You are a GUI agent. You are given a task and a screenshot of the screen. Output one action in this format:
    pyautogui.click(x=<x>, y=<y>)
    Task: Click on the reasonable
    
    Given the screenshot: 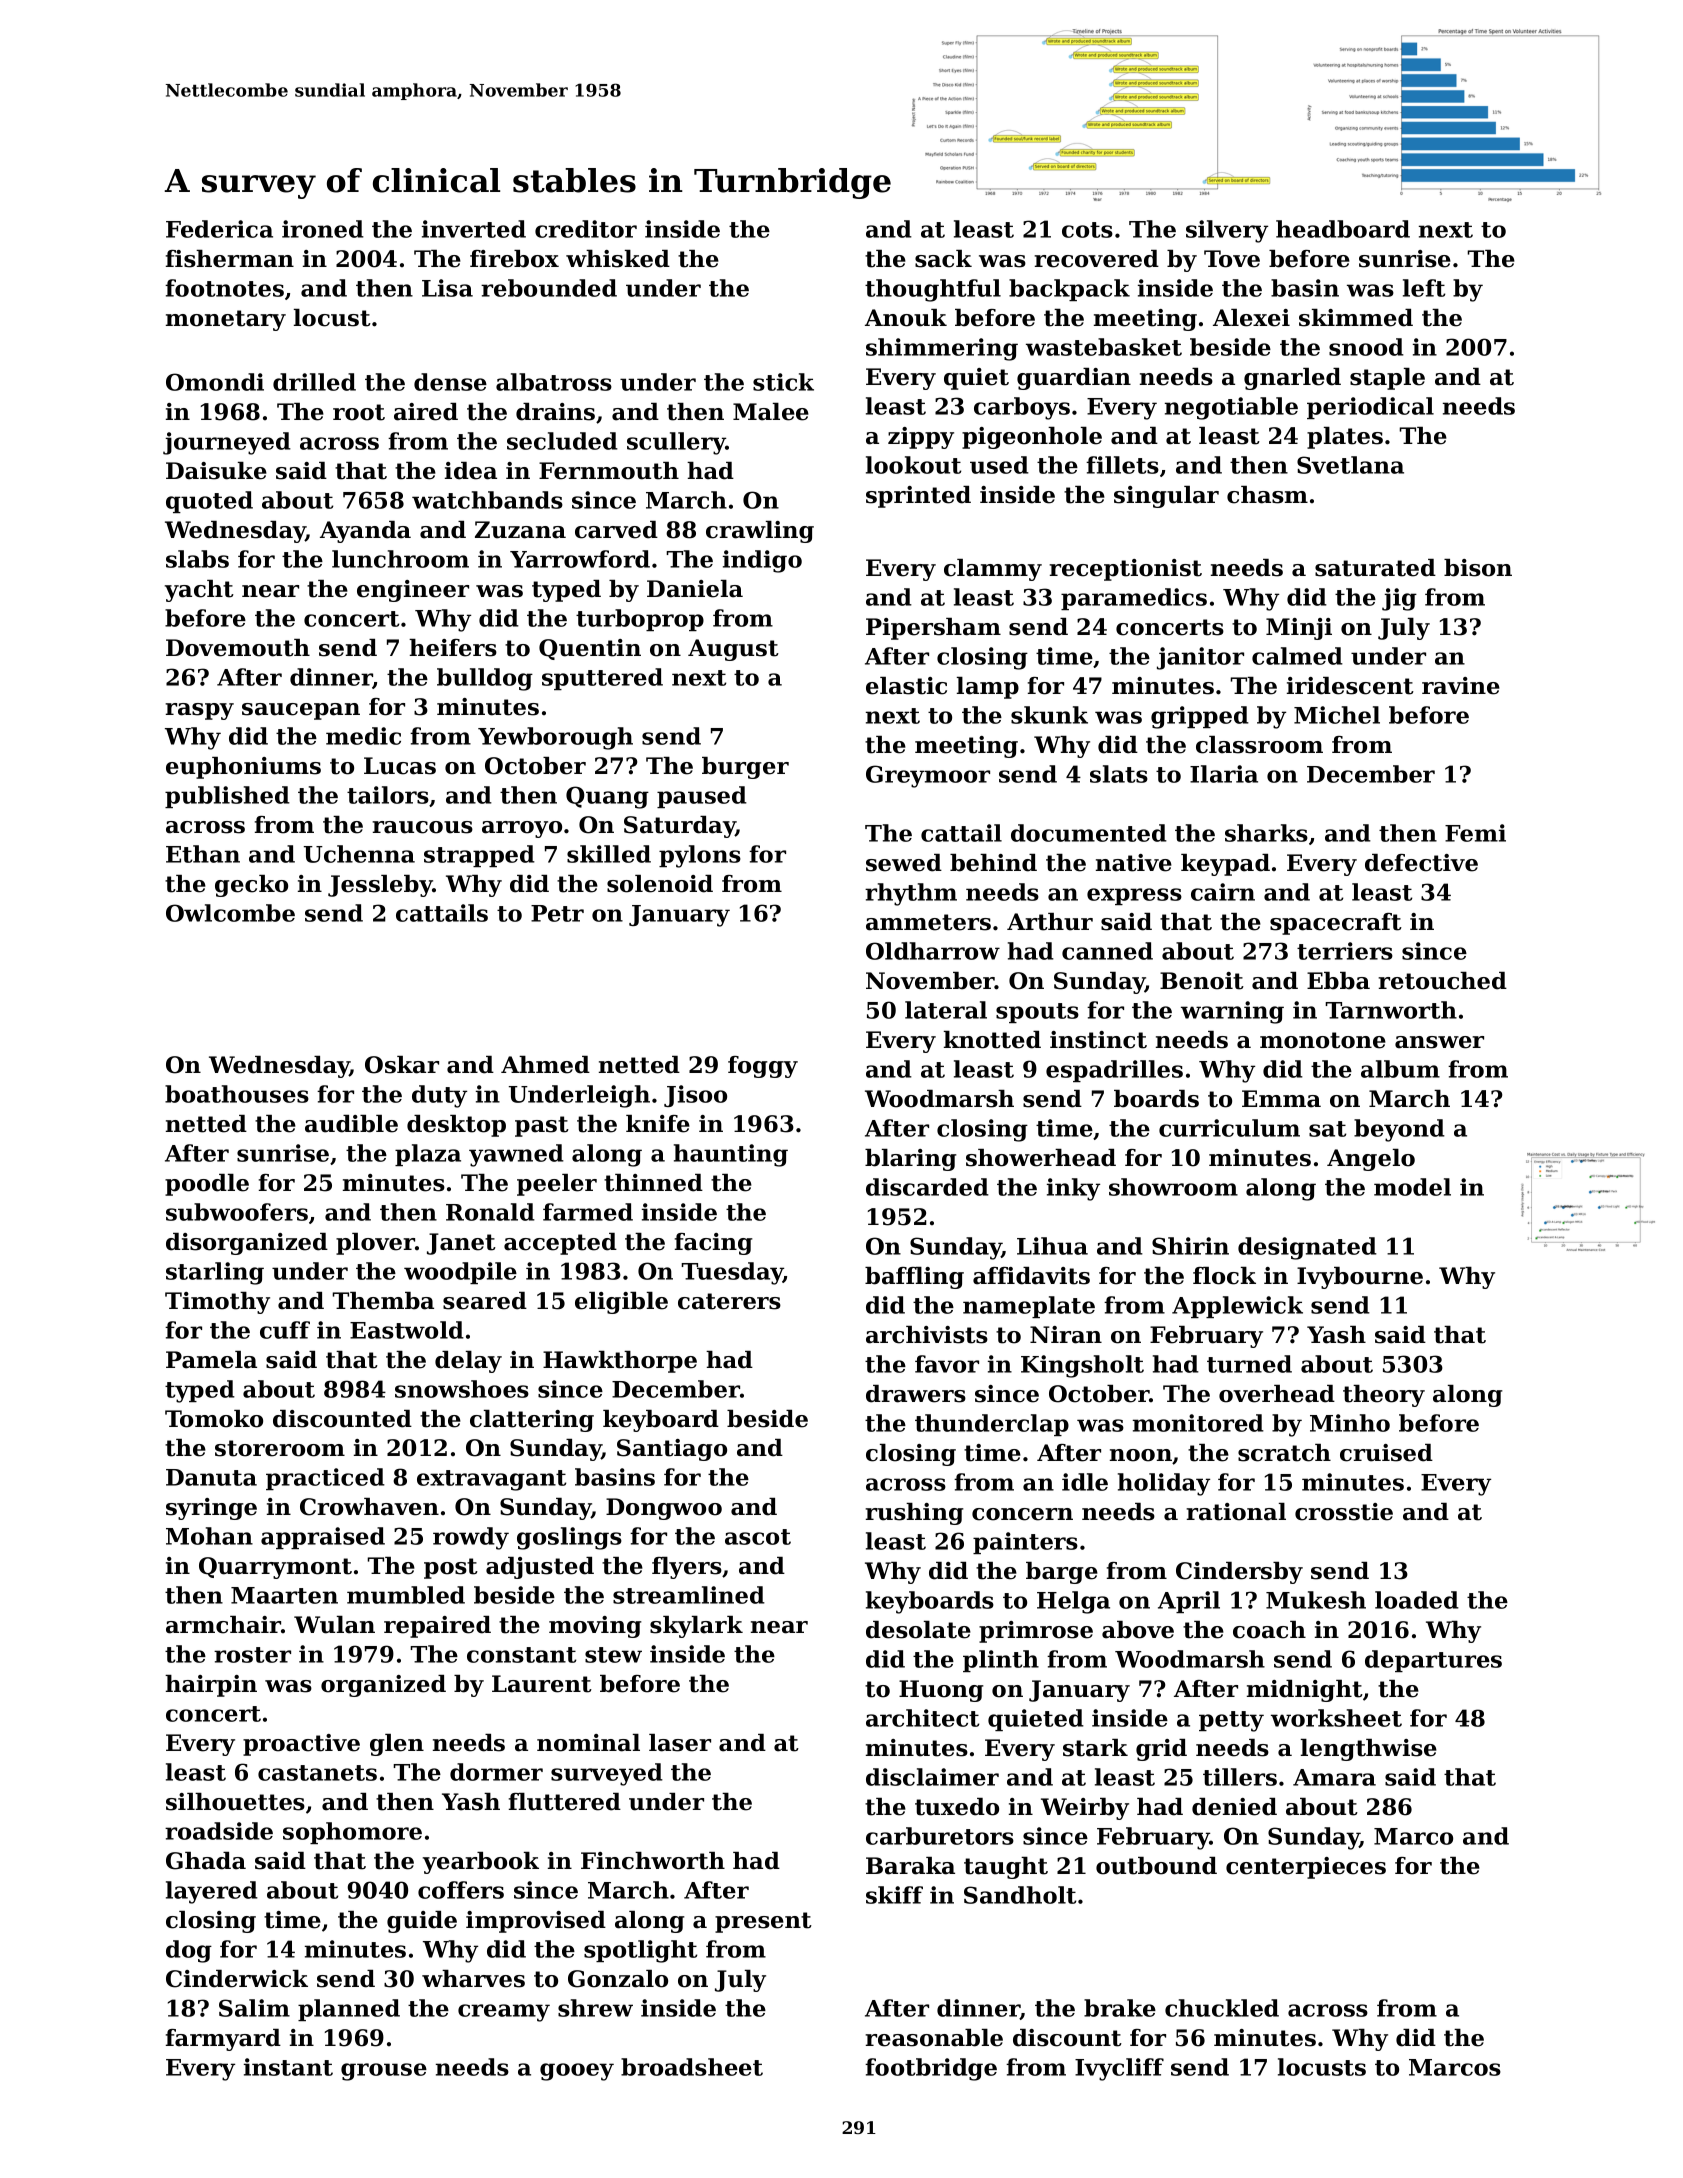 What is the action you would take?
    pyautogui.click(x=934, y=2038)
